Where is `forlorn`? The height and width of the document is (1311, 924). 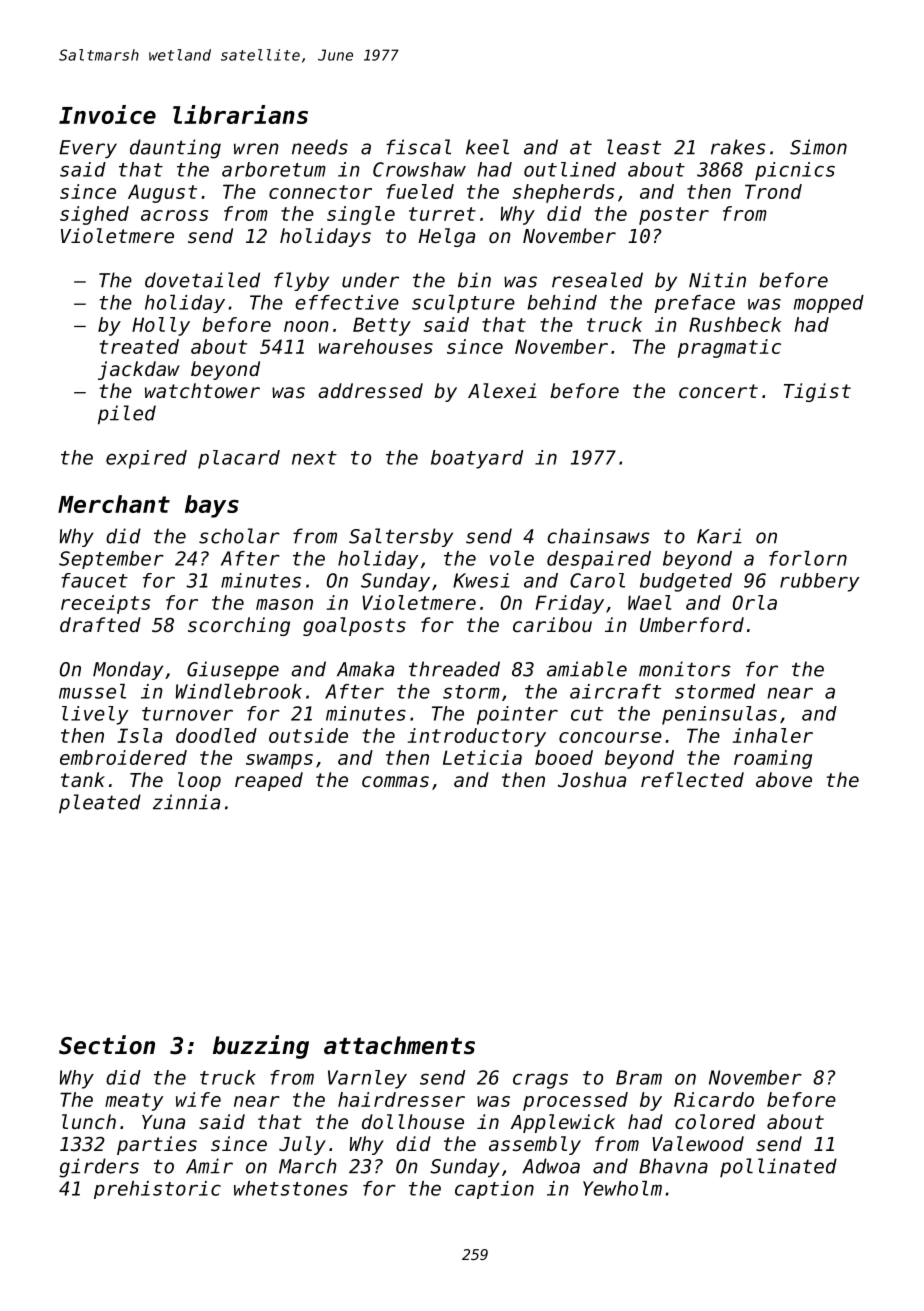
forlorn is located at coordinates (808, 558).
